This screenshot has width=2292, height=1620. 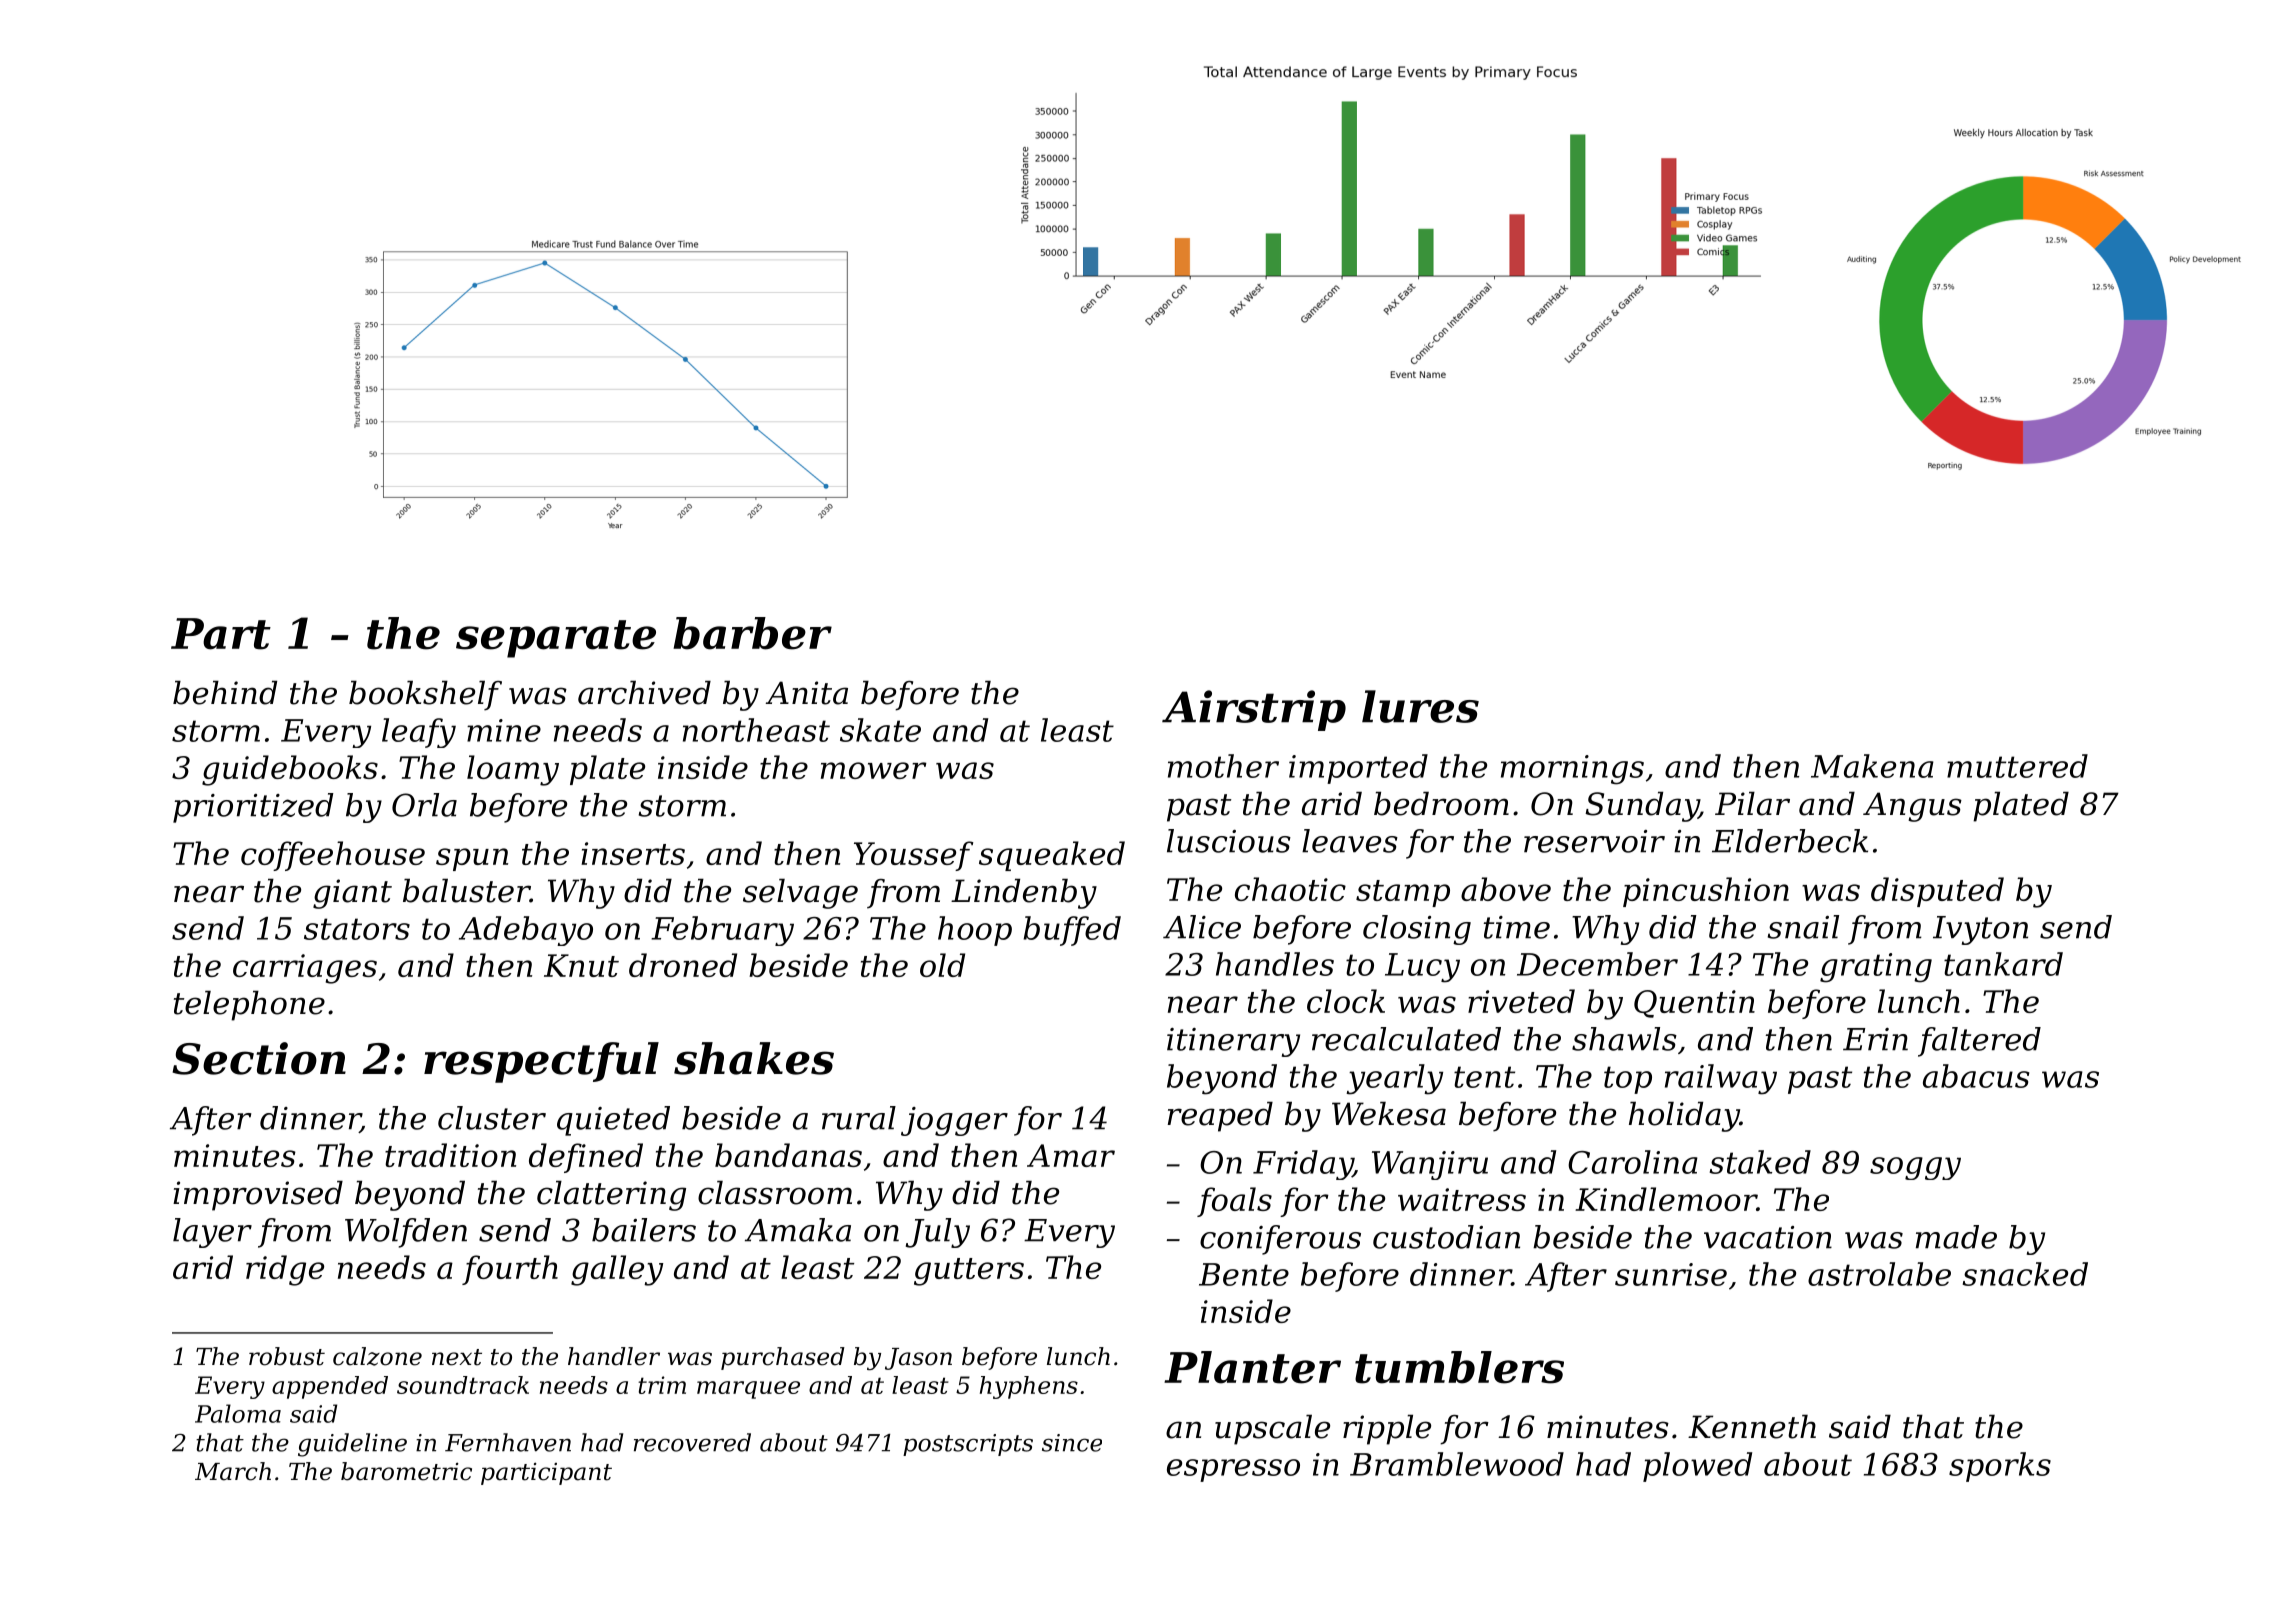 What do you see at coordinates (968, 1445) in the screenshot?
I see `postscripts` at bounding box center [968, 1445].
